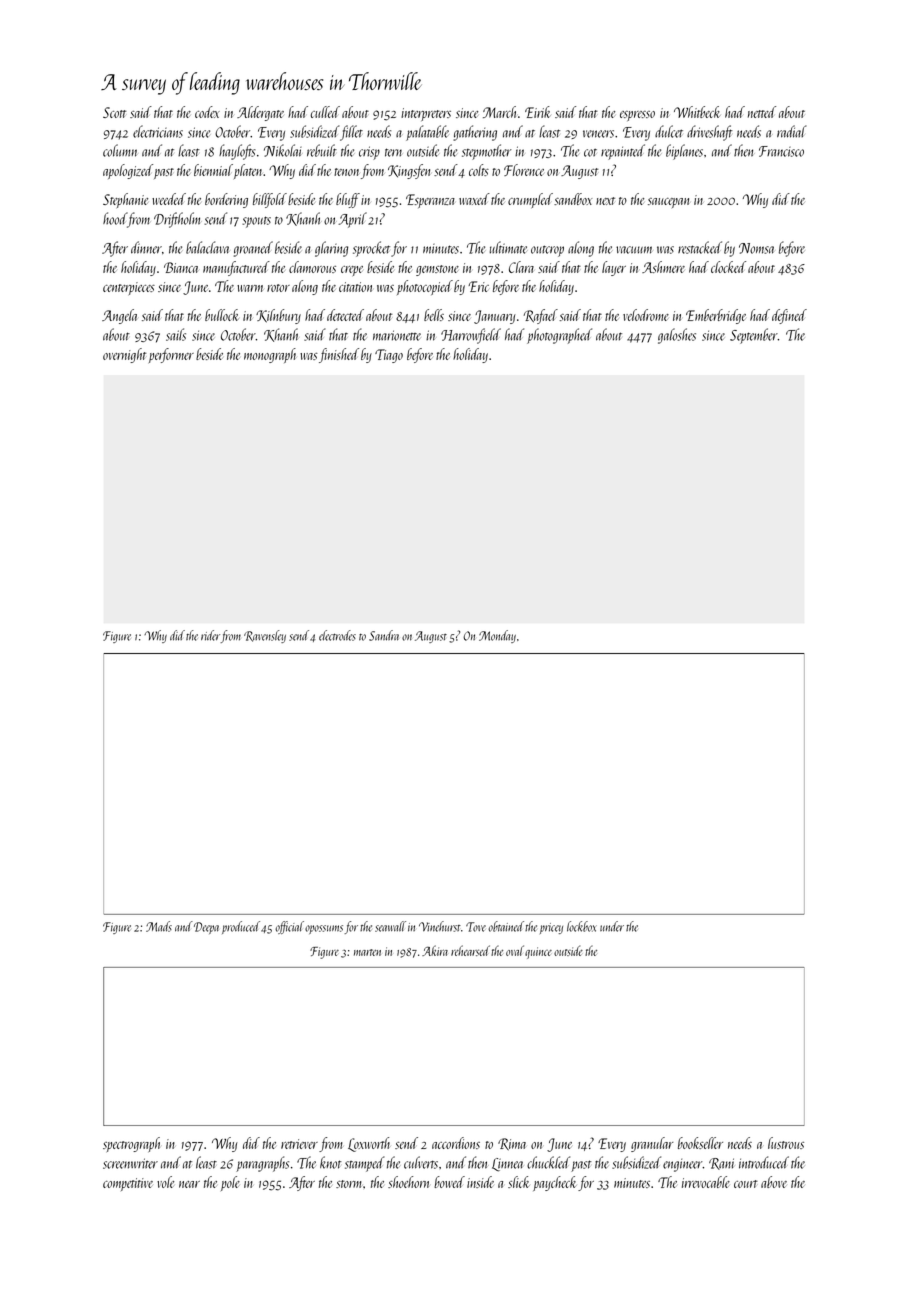 The width and height of the screenshot is (908, 1316). I want to click on Monday, so click(497, 636).
